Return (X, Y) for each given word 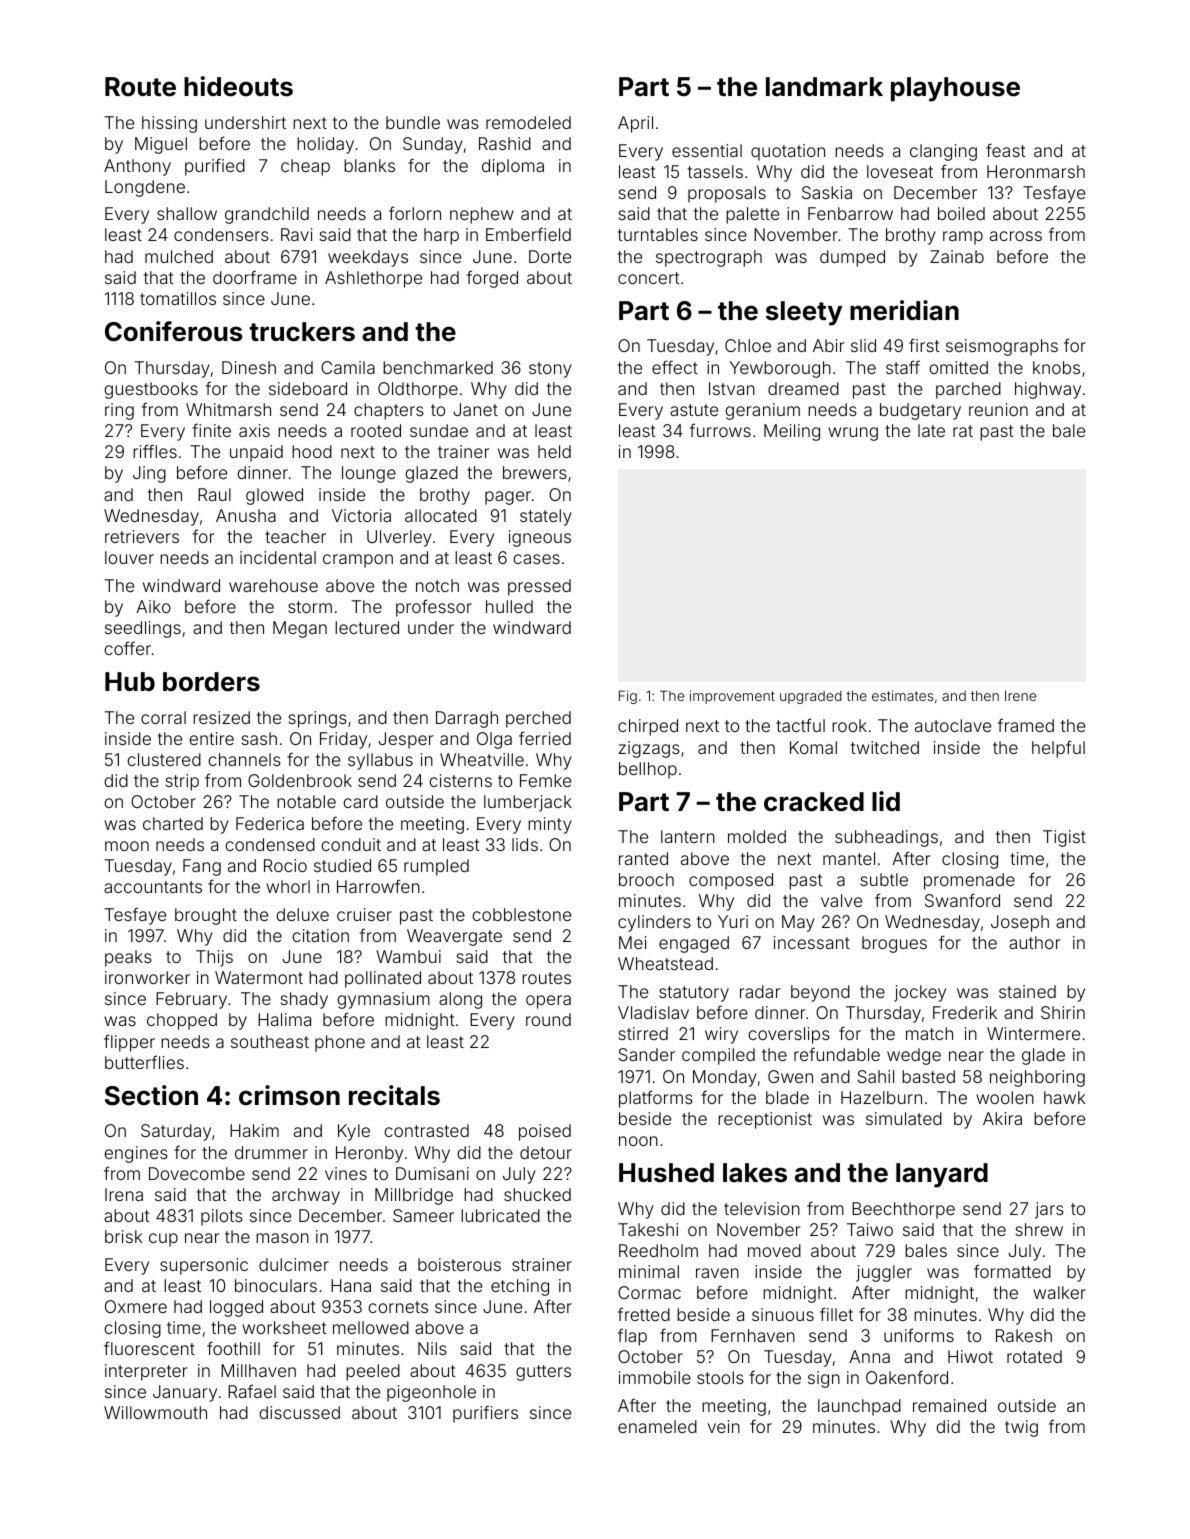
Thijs (214, 958)
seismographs (1002, 347)
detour (546, 1152)
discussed (299, 1412)
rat (963, 431)
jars (1049, 1210)
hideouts (238, 86)
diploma (513, 167)
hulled (509, 606)
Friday (343, 740)
